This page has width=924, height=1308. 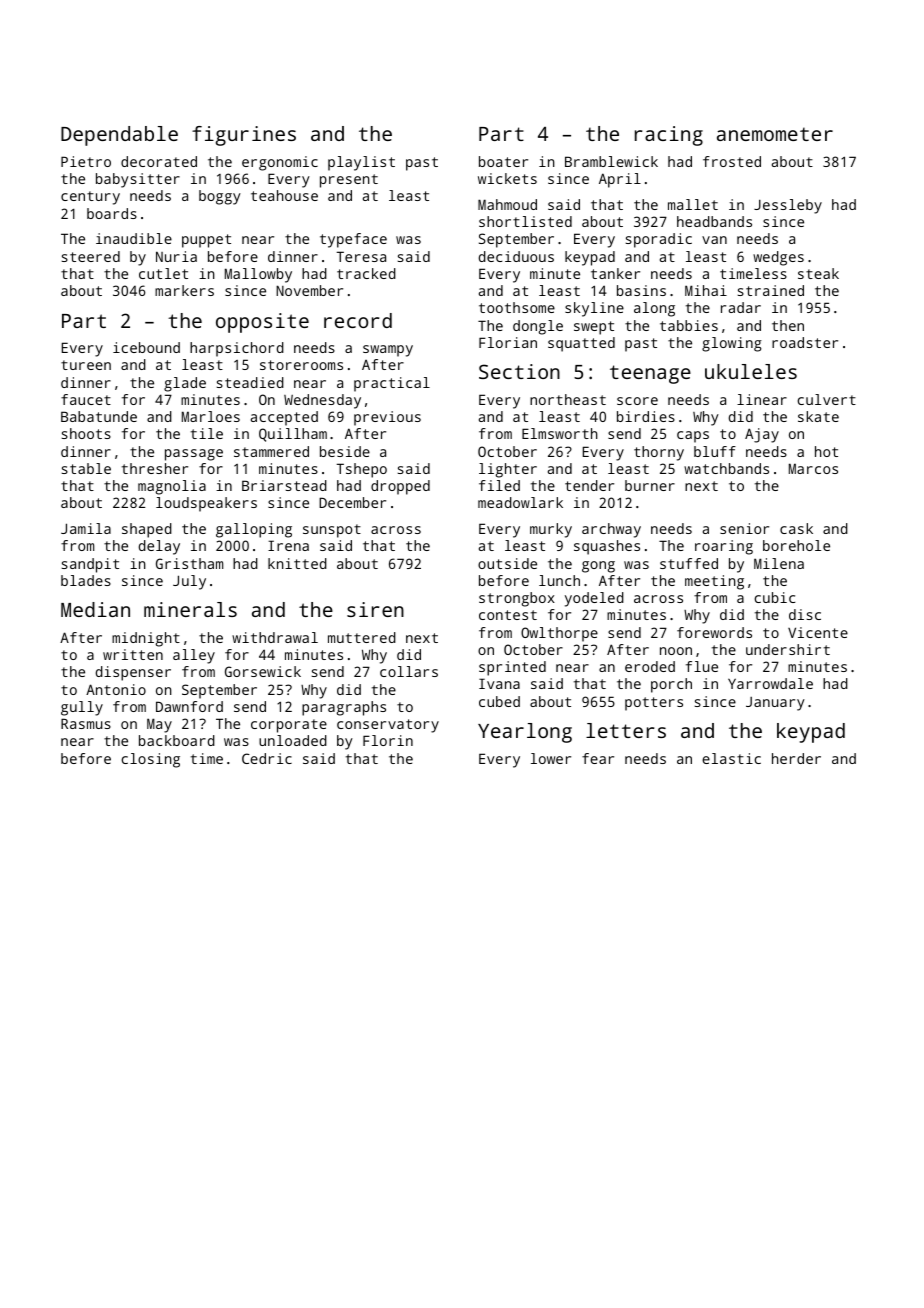 I want to click on Wednesday, so click(x=322, y=401).
